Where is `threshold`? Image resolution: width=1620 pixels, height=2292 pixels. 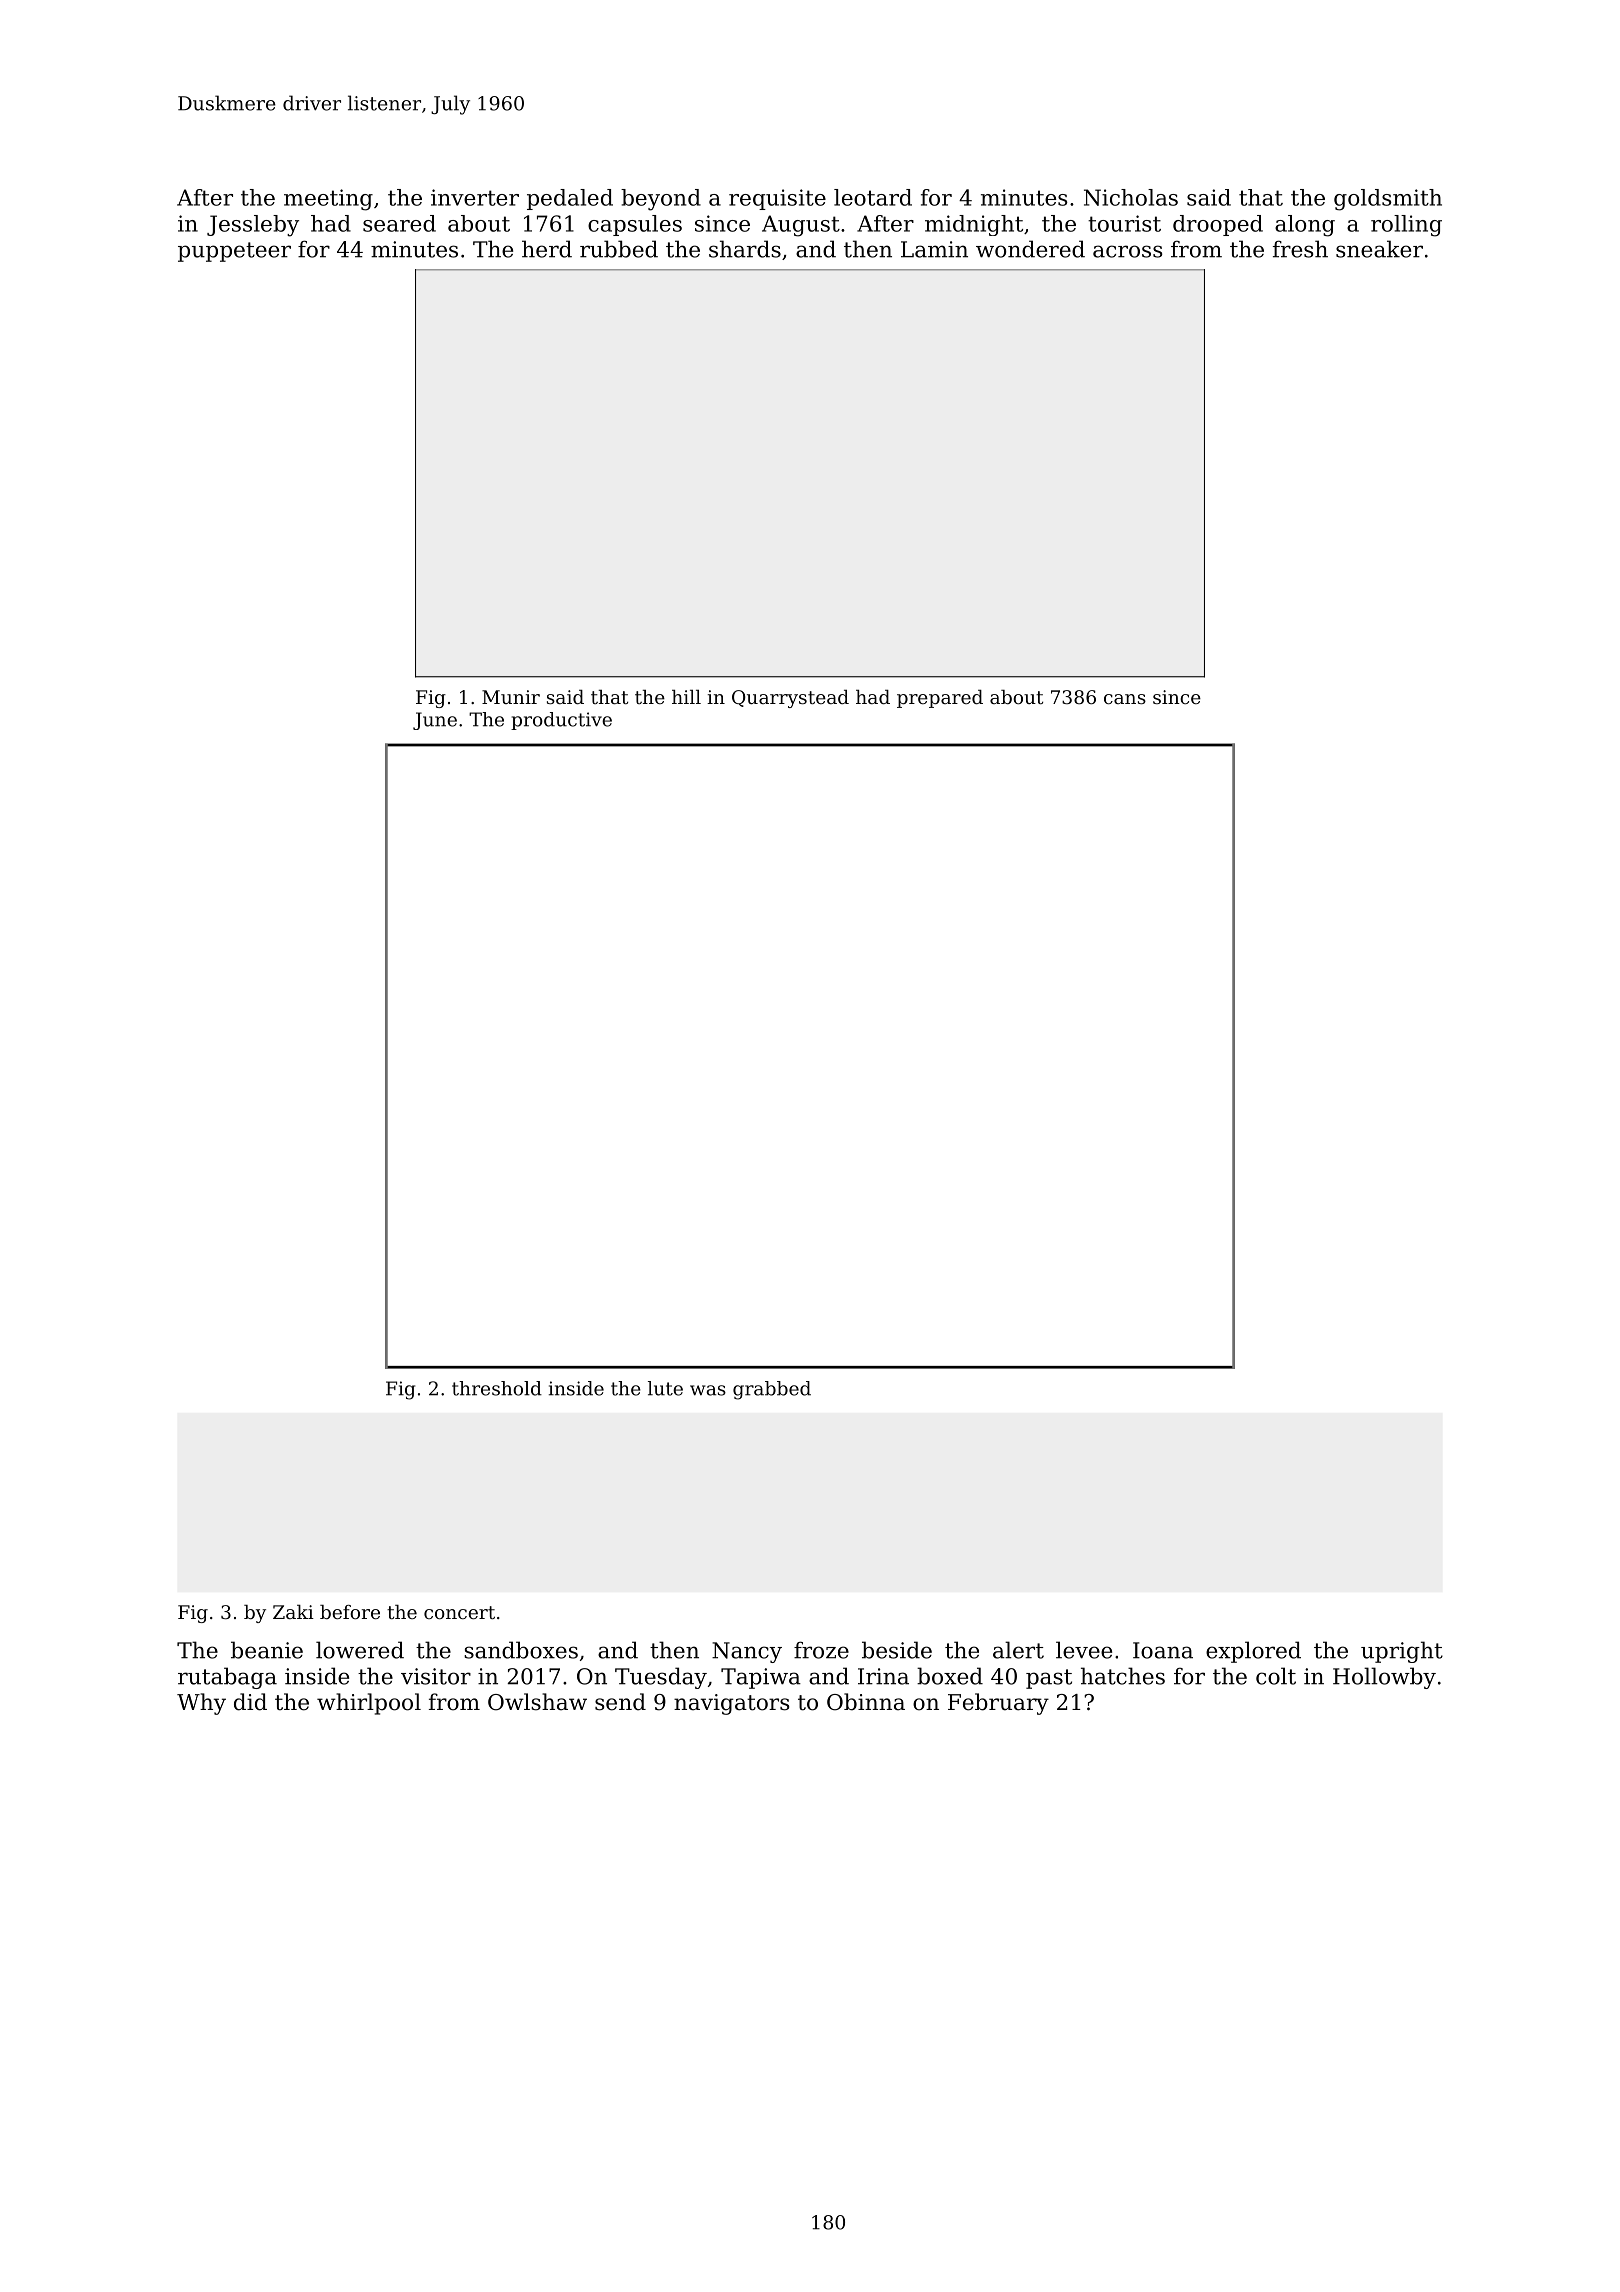 threshold is located at coordinates (497, 1388).
